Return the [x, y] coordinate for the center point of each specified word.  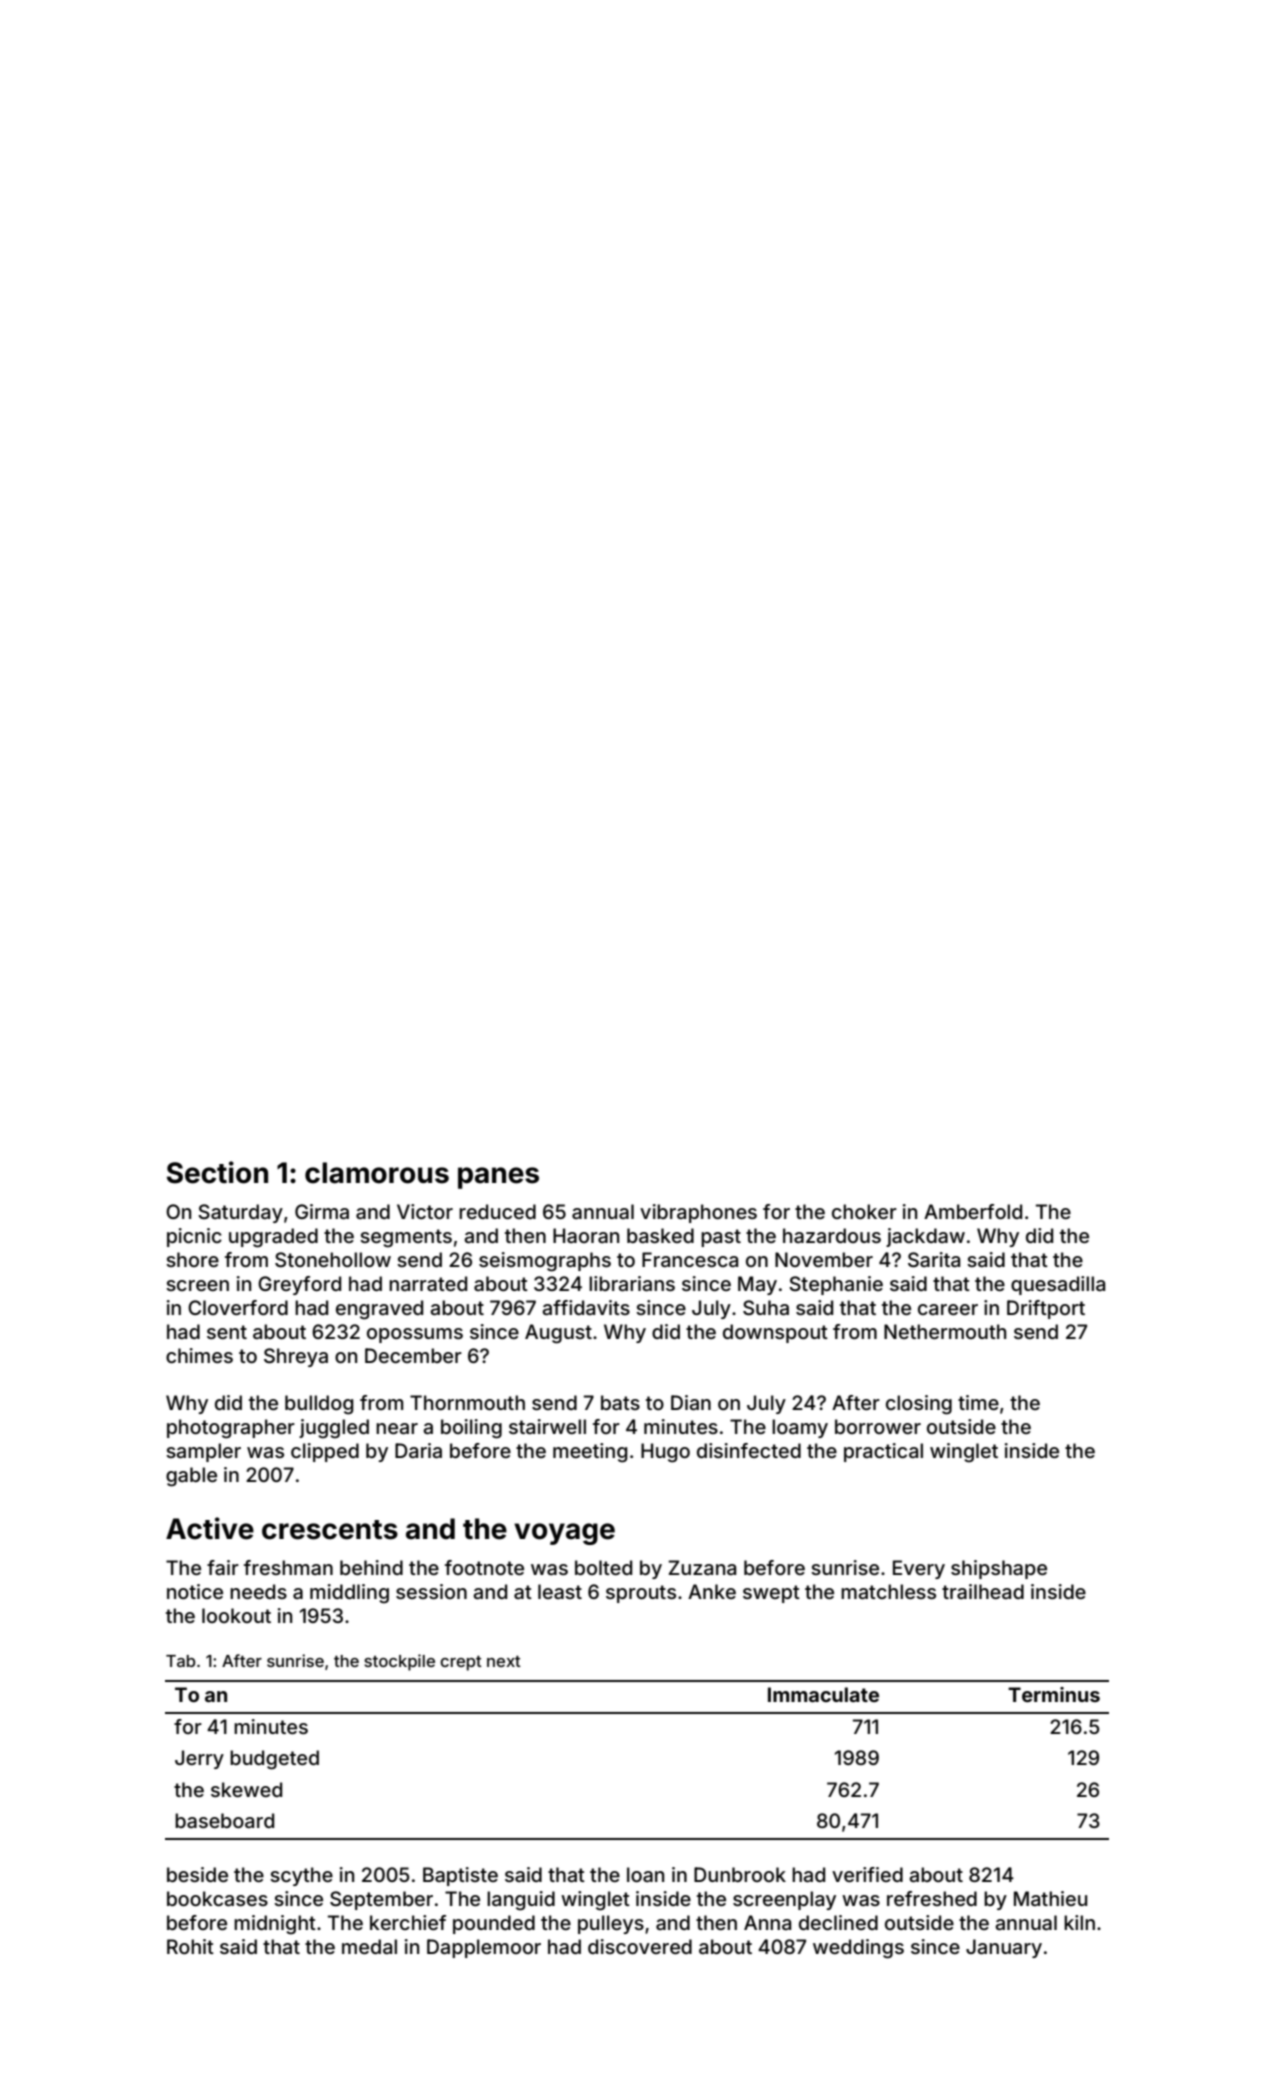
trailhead [983, 1591]
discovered [640, 1946]
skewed [246, 1789]
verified [867, 1874]
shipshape [999, 1569]
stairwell [547, 1426]
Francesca [690, 1259]
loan [645, 1874]
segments [406, 1238]
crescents [330, 1530]
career [948, 1309]
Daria [418, 1450]
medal [369, 1946]
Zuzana [702, 1567]
